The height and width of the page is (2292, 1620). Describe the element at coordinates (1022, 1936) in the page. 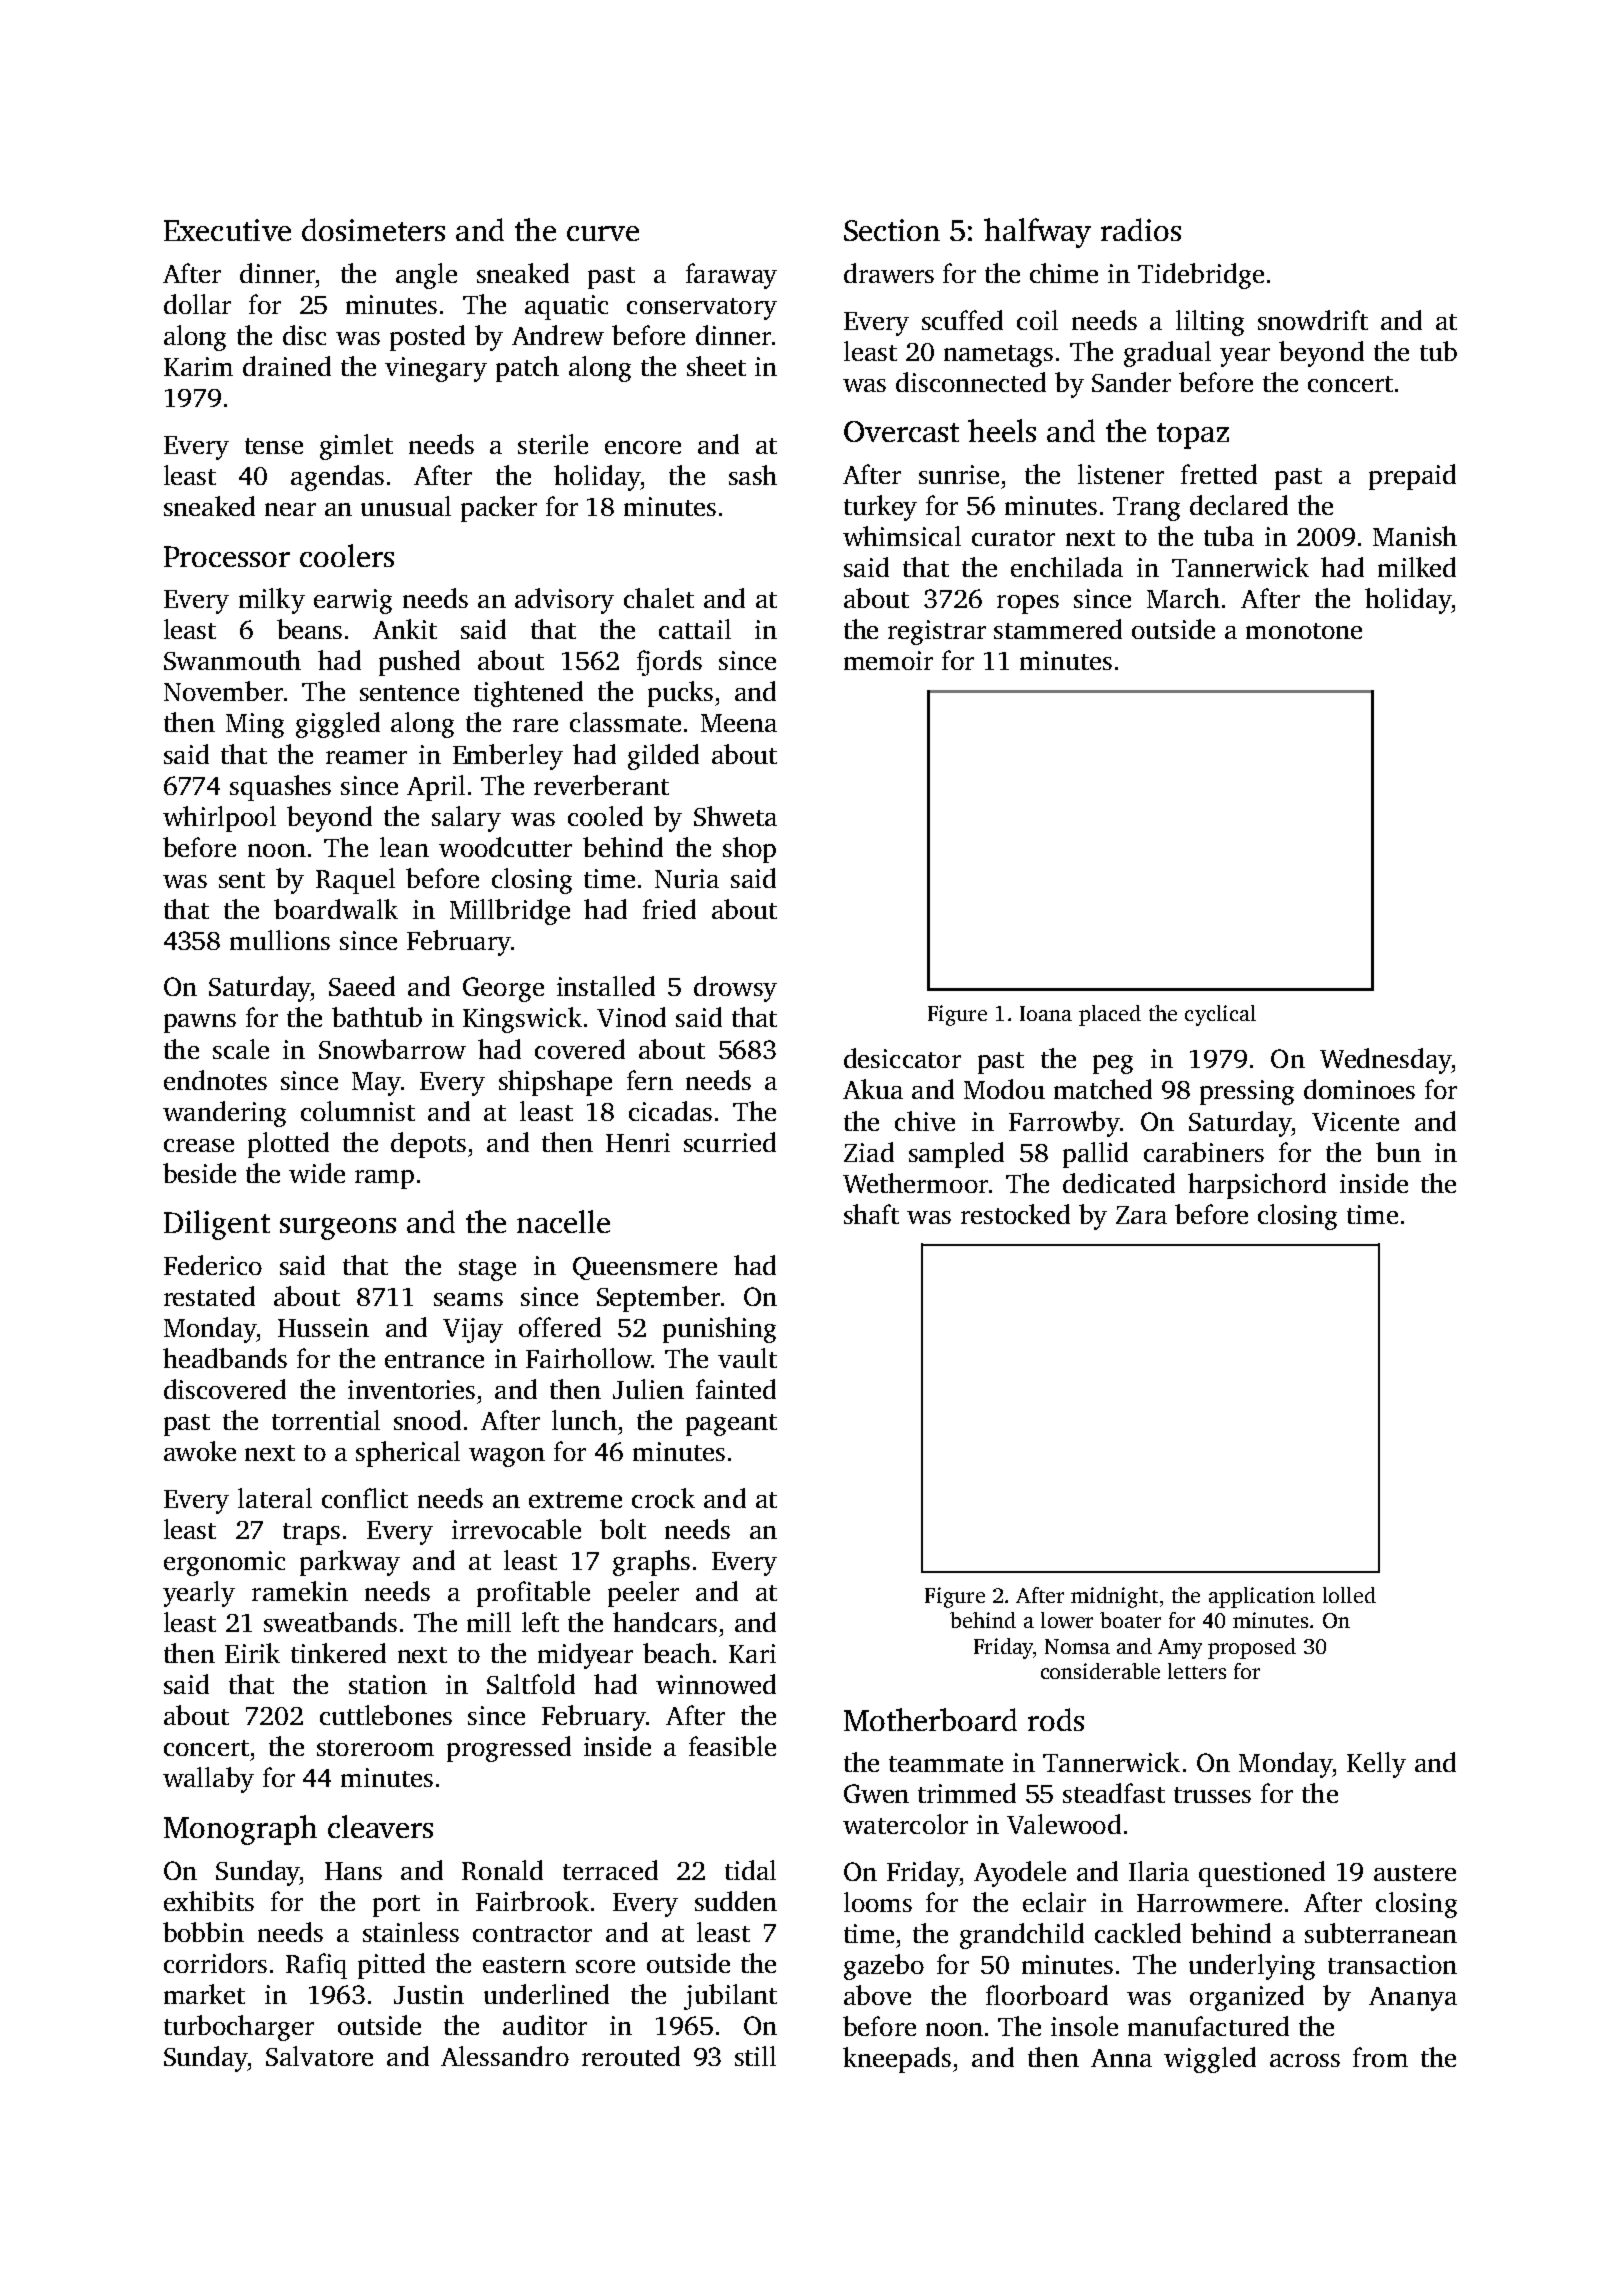

I see `grandchild` at that location.
